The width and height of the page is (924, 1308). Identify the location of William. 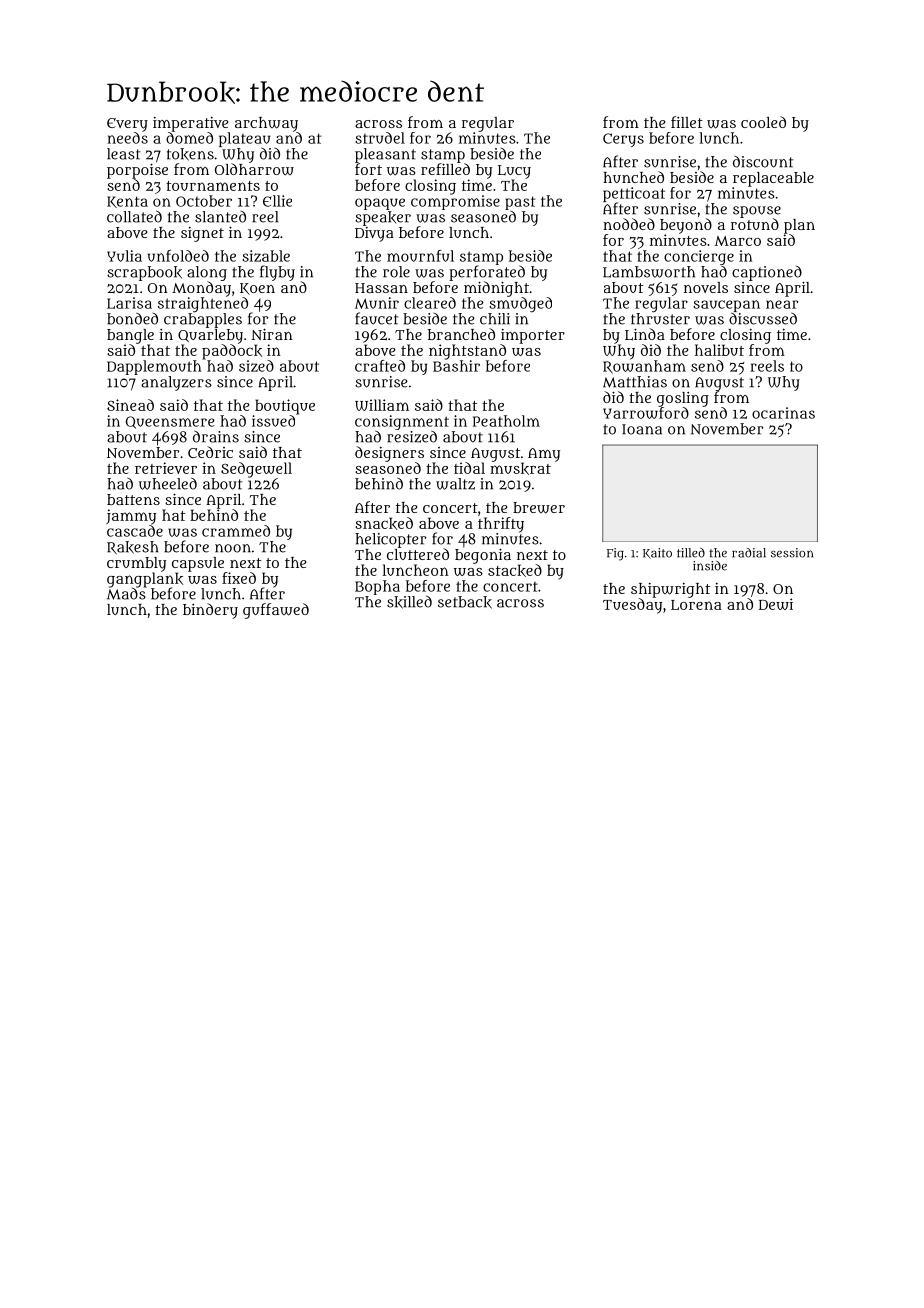
(382, 405).
